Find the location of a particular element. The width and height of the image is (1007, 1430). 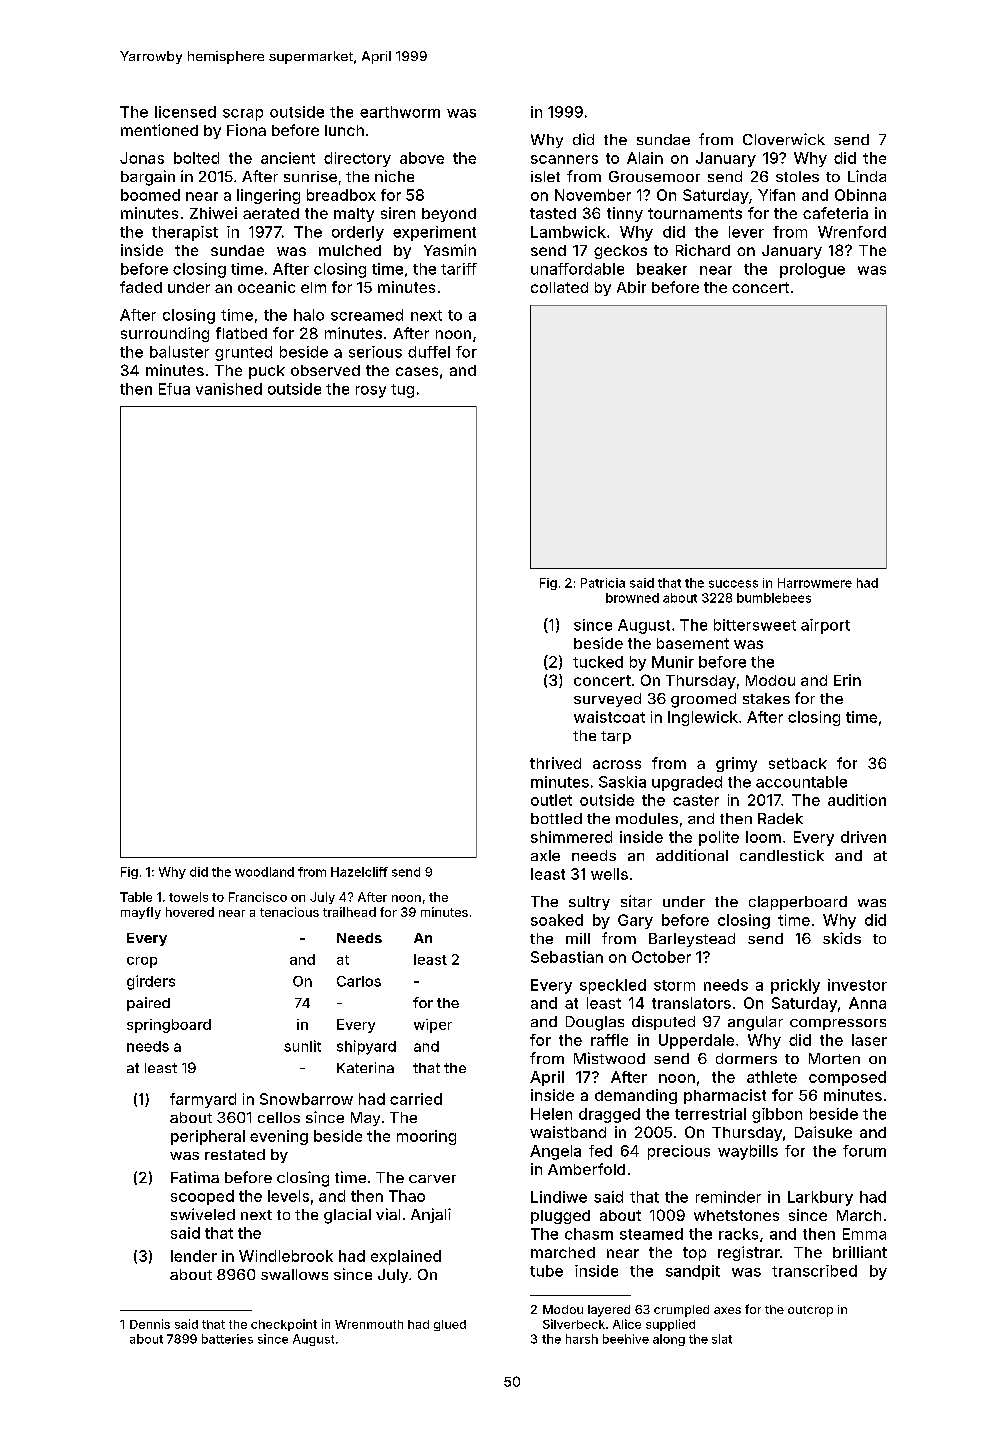

Harrowmere is located at coordinates (815, 583).
